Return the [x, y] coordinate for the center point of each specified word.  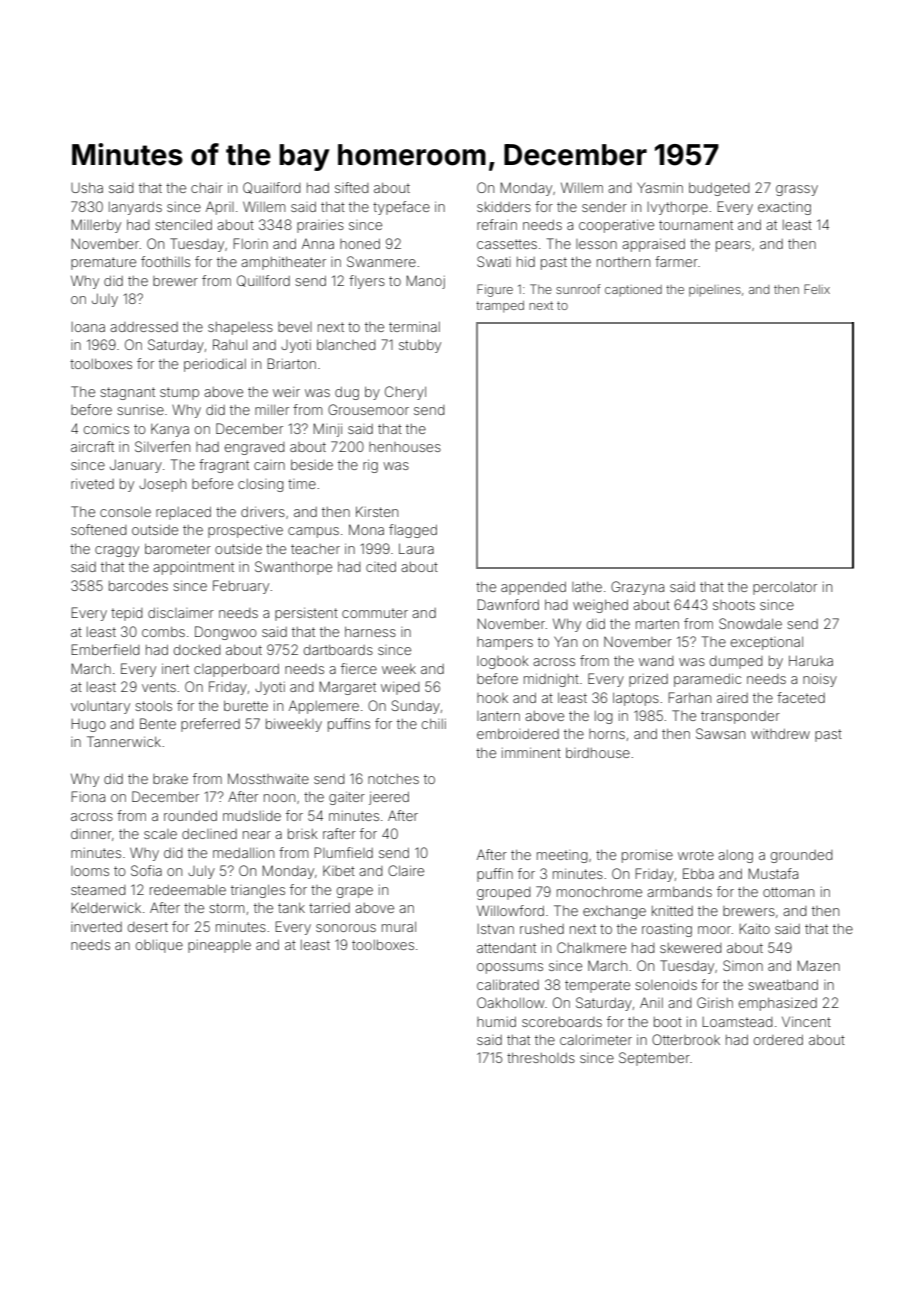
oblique [159, 946]
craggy [117, 551]
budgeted [719, 189]
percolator [785, 588]
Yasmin [660, 187]
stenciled [183, 224]
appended [533, 588]
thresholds [541, 1058]
